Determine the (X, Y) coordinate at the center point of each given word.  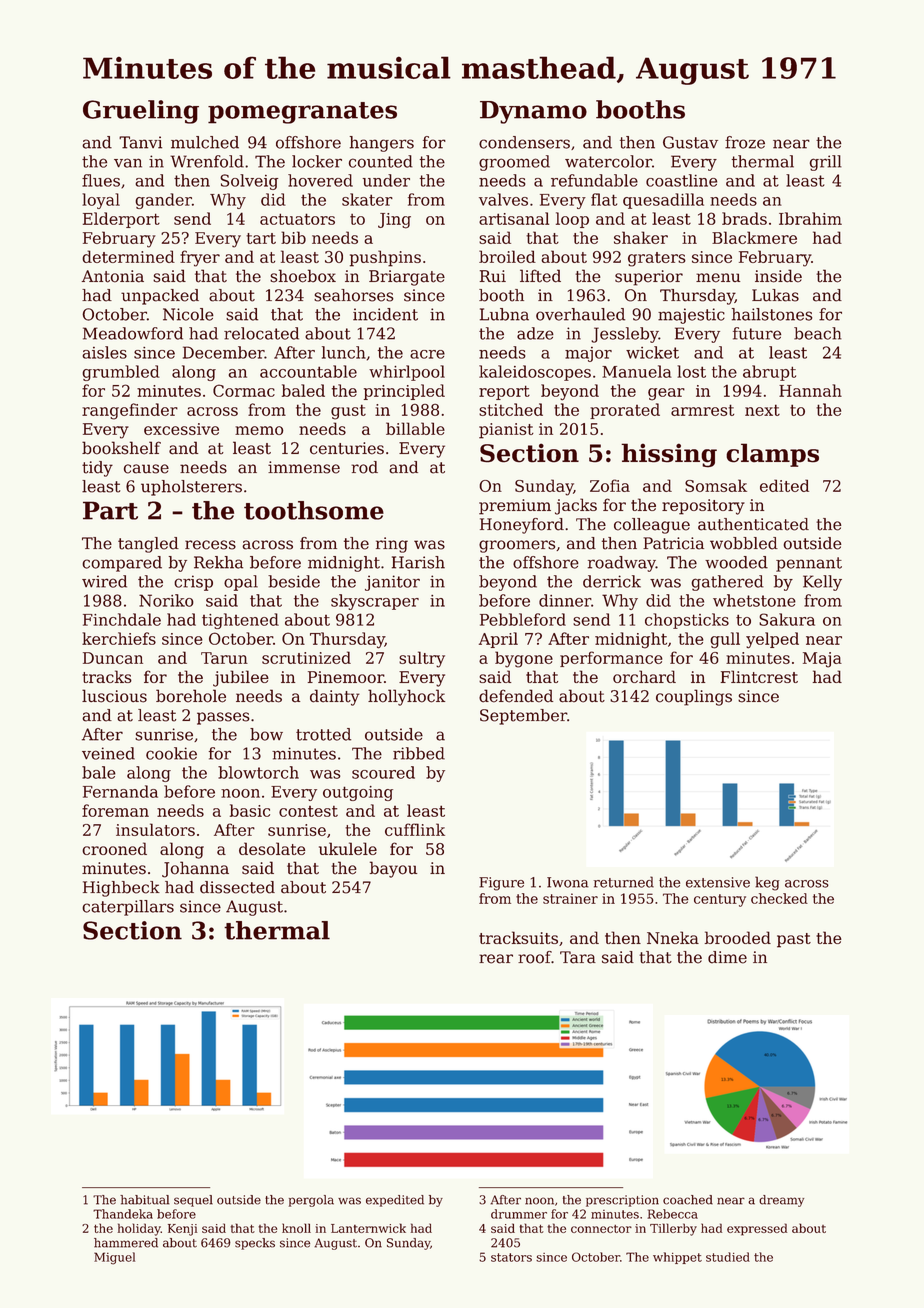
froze (745, 142)
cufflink (415, 829)
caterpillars (128, 908)
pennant (809, 564)
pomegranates (302, 113)
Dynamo (533, 112)
